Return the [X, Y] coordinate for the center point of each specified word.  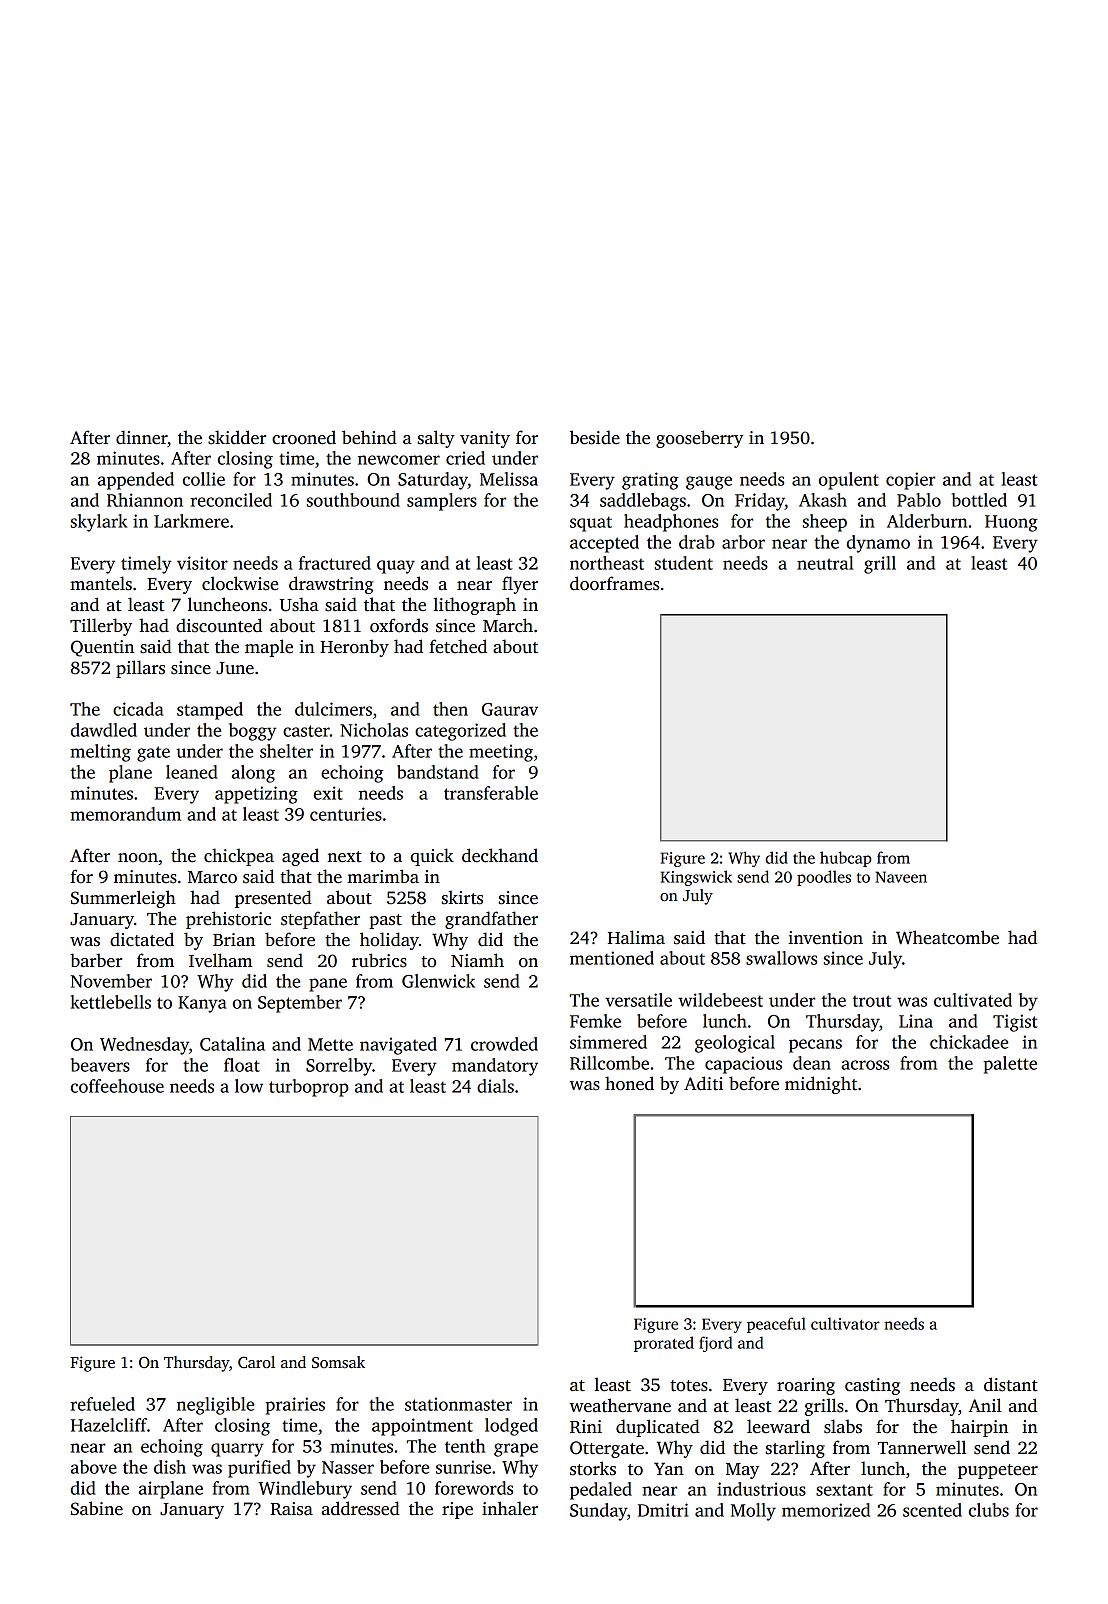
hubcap [846, 859]
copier [910, 481]
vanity [485, 439]
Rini [586, 1427]
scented [932, 1510]
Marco [212, 877]
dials [495, 1086]
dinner [141, 437]
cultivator [845, 1323]
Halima [636, 937]
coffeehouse [117, 1086]
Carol [256, 1362]
